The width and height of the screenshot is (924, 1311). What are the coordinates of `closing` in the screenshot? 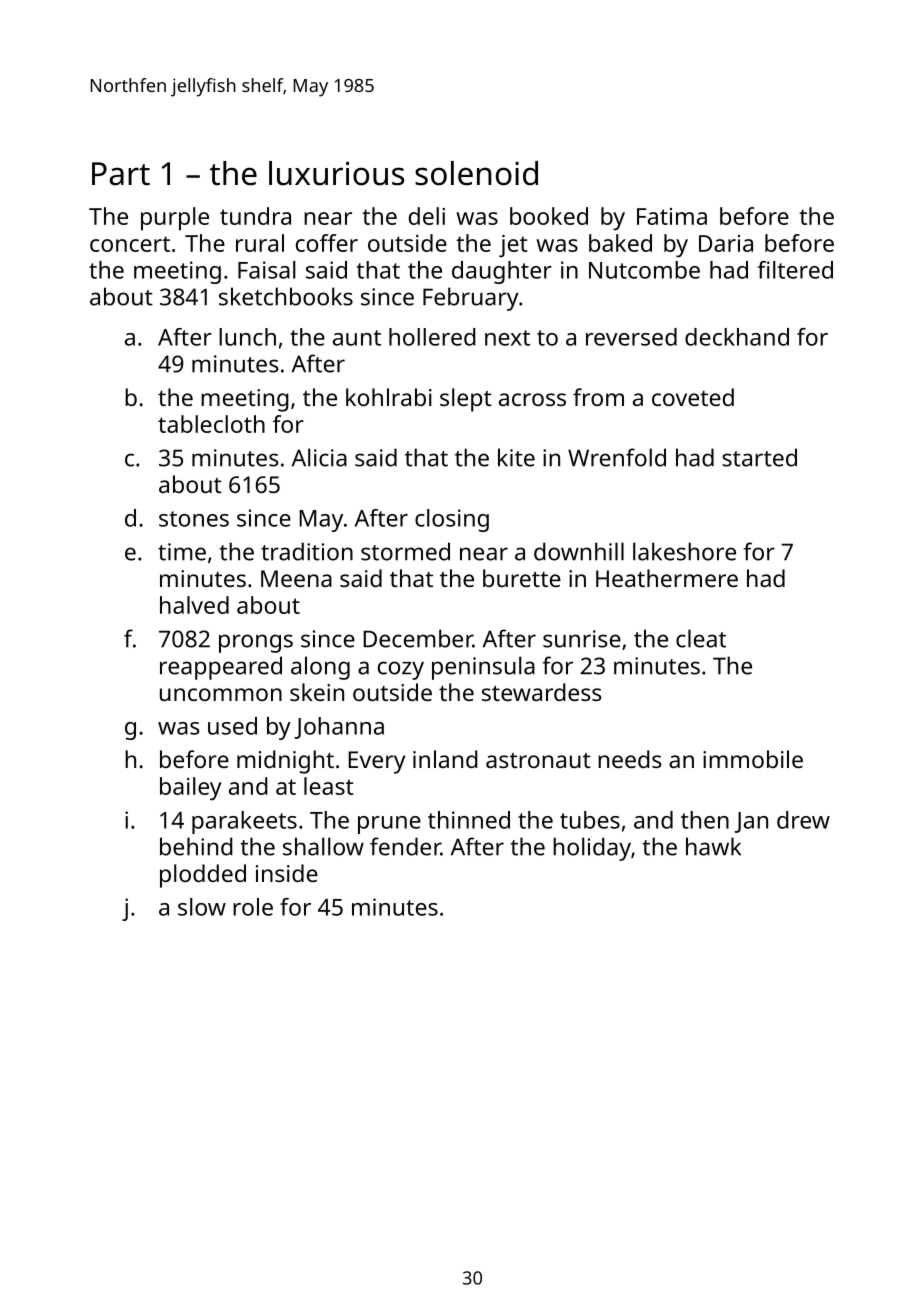 It's located at (452, 520).
